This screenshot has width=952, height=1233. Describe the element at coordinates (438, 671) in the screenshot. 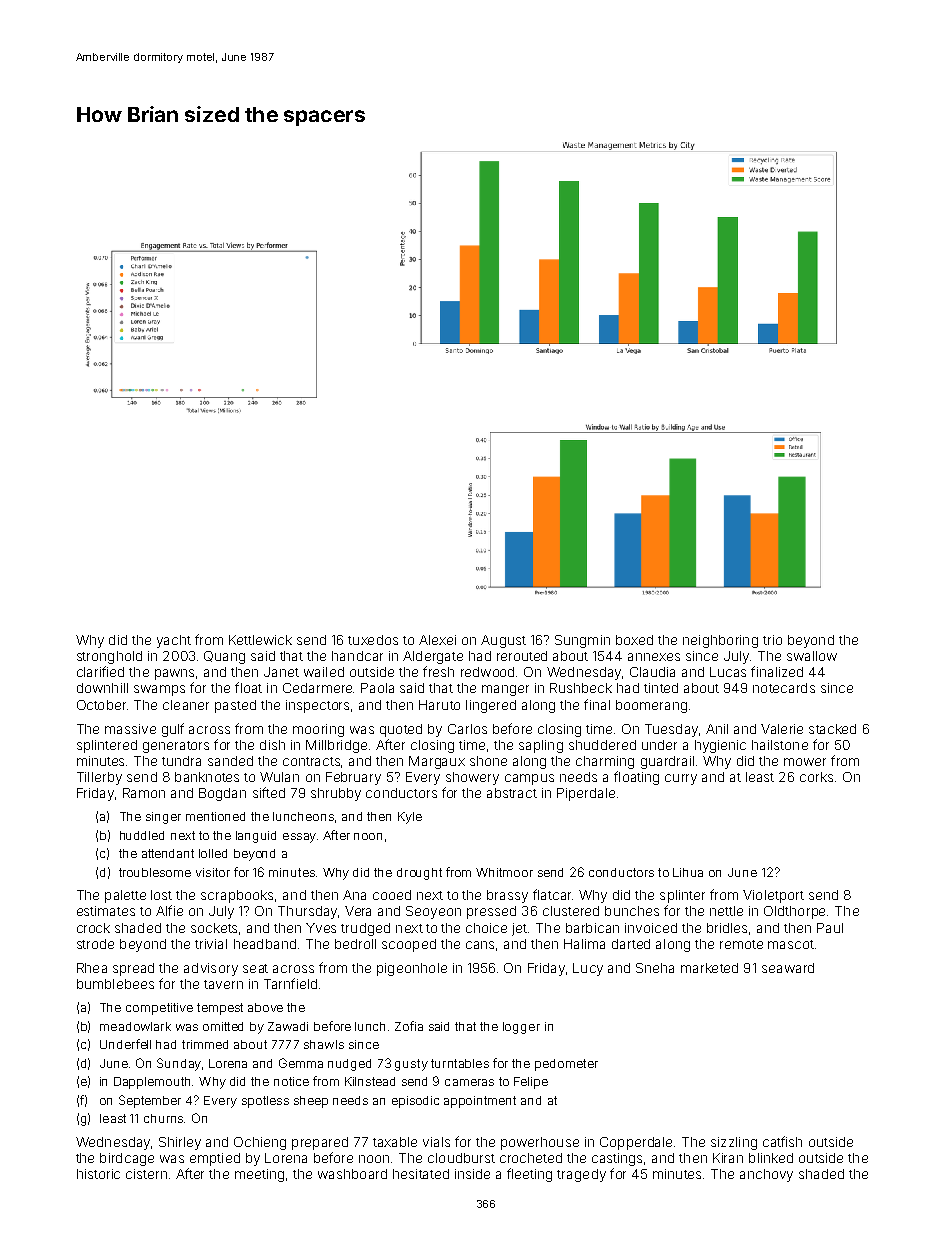

I see `fresh` at that location.
